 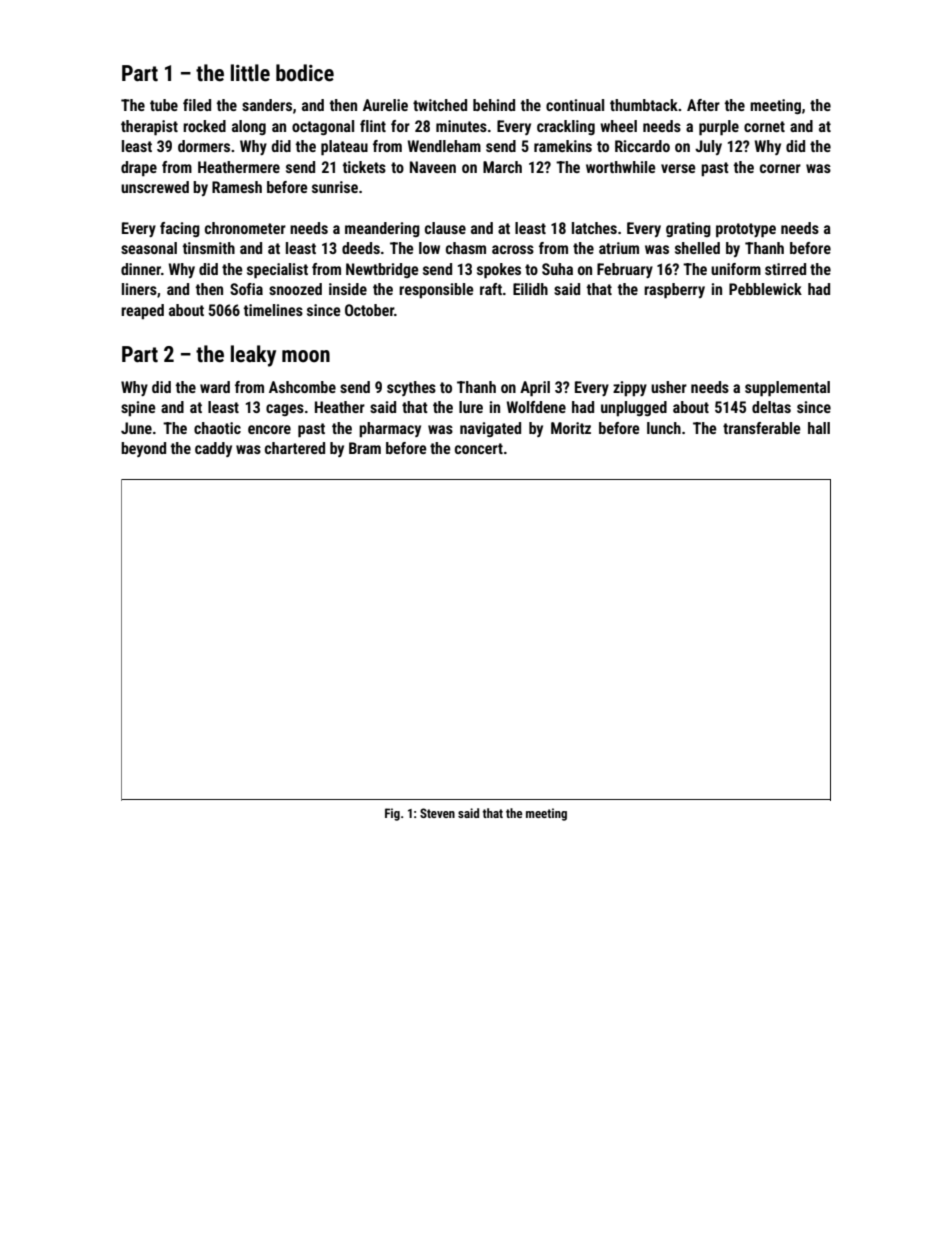 I want to click on leaky, so click(x=253, y=356).
